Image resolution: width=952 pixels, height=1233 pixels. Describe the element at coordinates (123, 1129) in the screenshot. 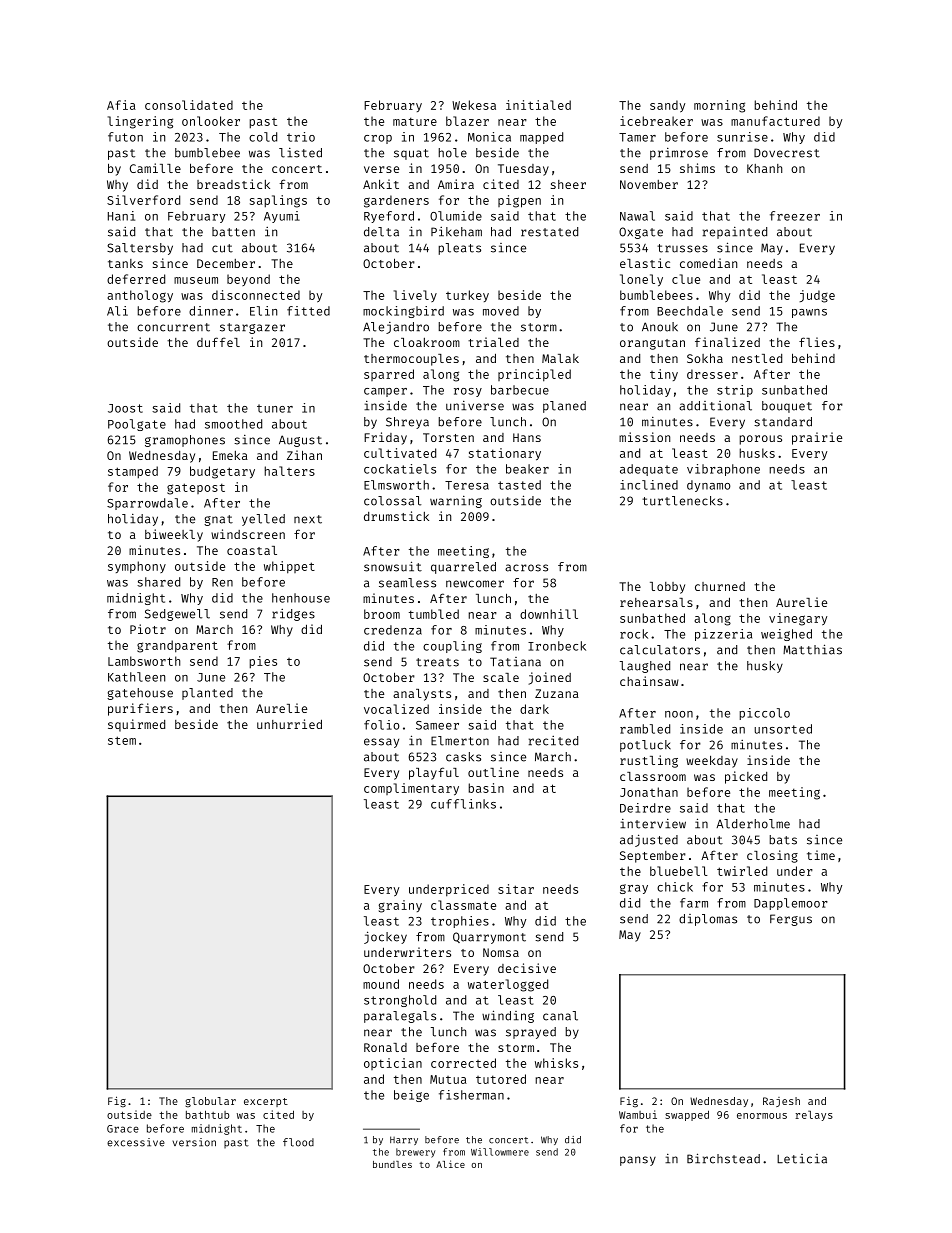

I see `Grace` at that location.
